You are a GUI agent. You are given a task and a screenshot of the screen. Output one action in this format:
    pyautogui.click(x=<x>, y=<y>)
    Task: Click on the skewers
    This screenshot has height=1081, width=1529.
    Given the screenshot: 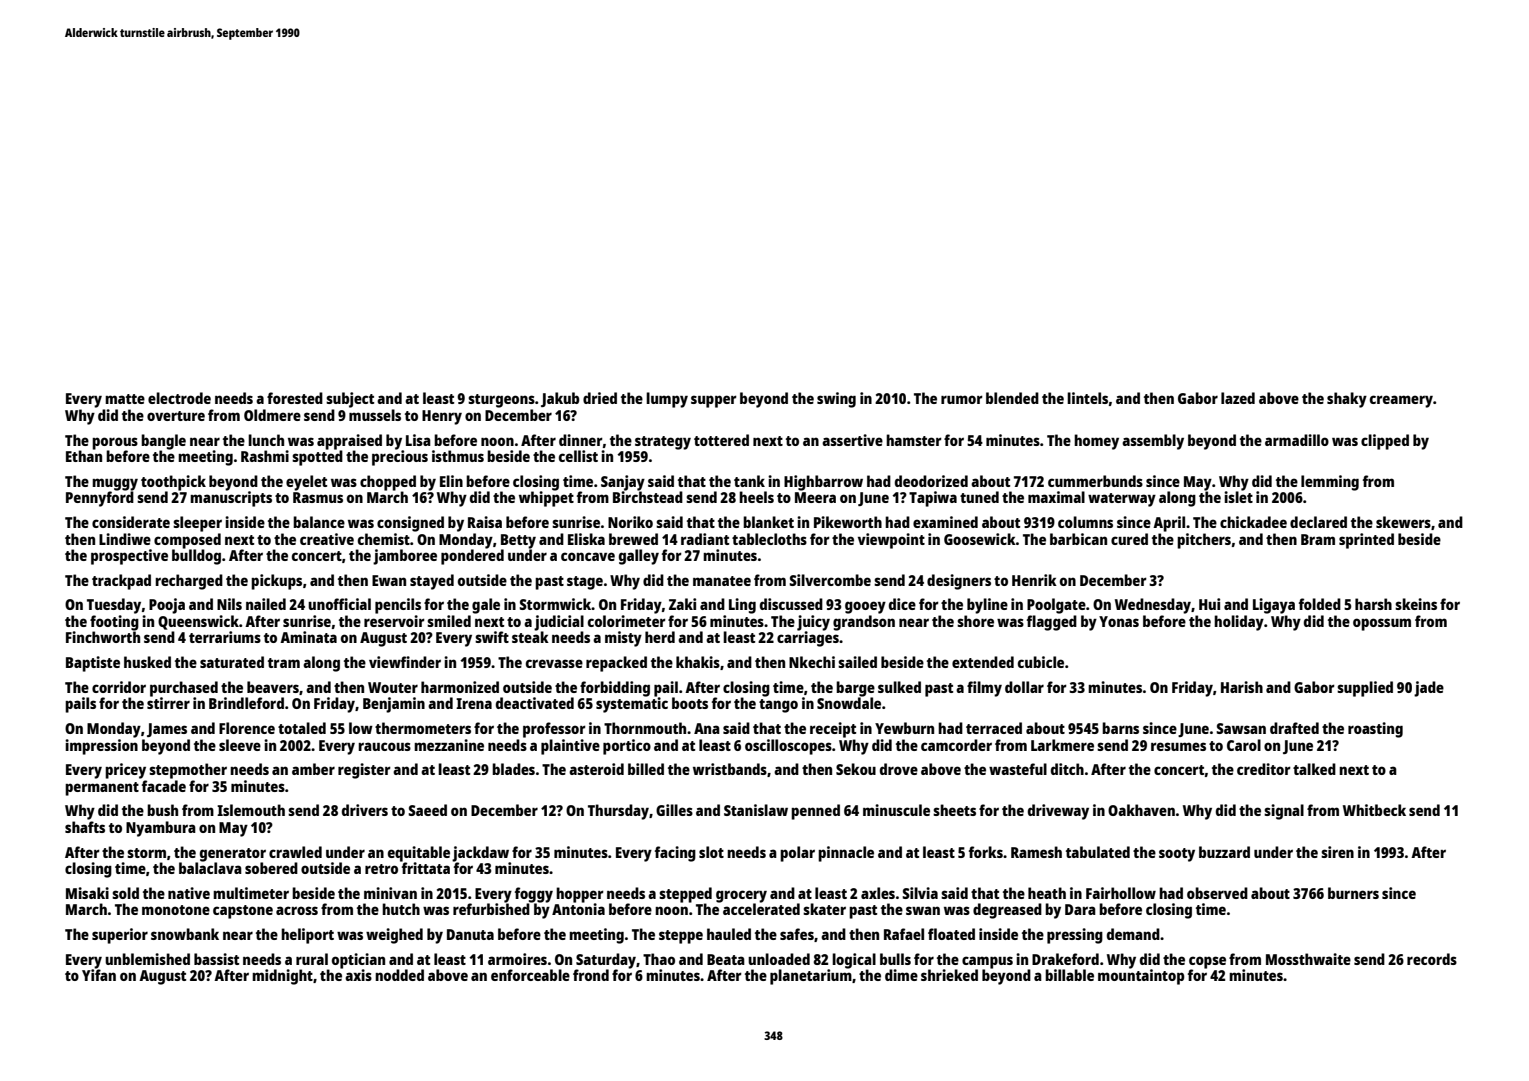 What is the action you would take?
    pyautogui.click(x=1403, y=522)
